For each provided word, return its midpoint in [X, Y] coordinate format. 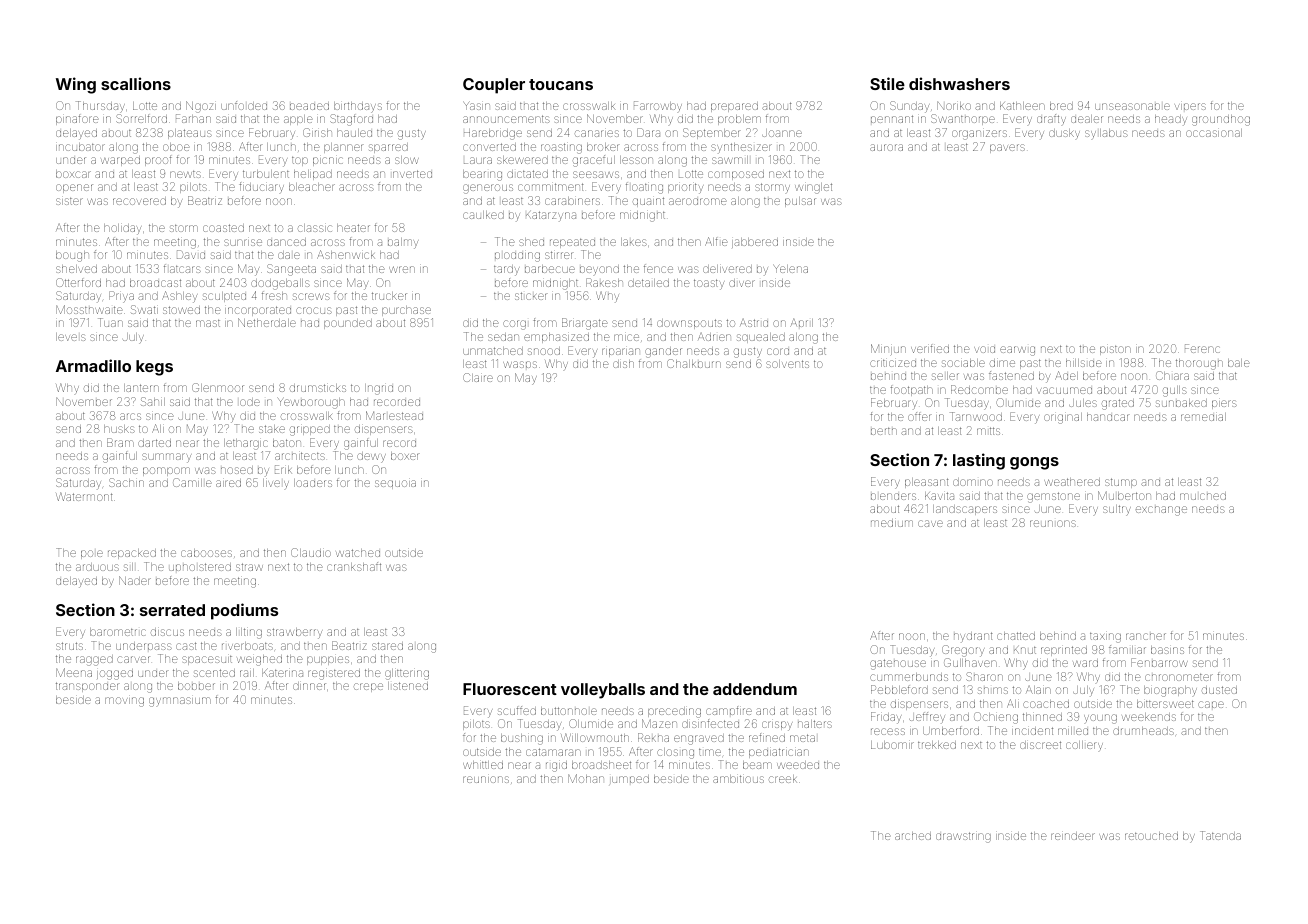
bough [72, 256]
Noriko [954, 105]
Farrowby [658, 106]
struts [69, 646]
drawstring [963, 837]
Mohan [586, 778]
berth [884, 431]
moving [124, 702]
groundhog [1221, 120]
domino [973, 482]
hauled [354, 133]
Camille [192, 482]
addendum [755, 689]
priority [685, 188]
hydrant [973, 637]
